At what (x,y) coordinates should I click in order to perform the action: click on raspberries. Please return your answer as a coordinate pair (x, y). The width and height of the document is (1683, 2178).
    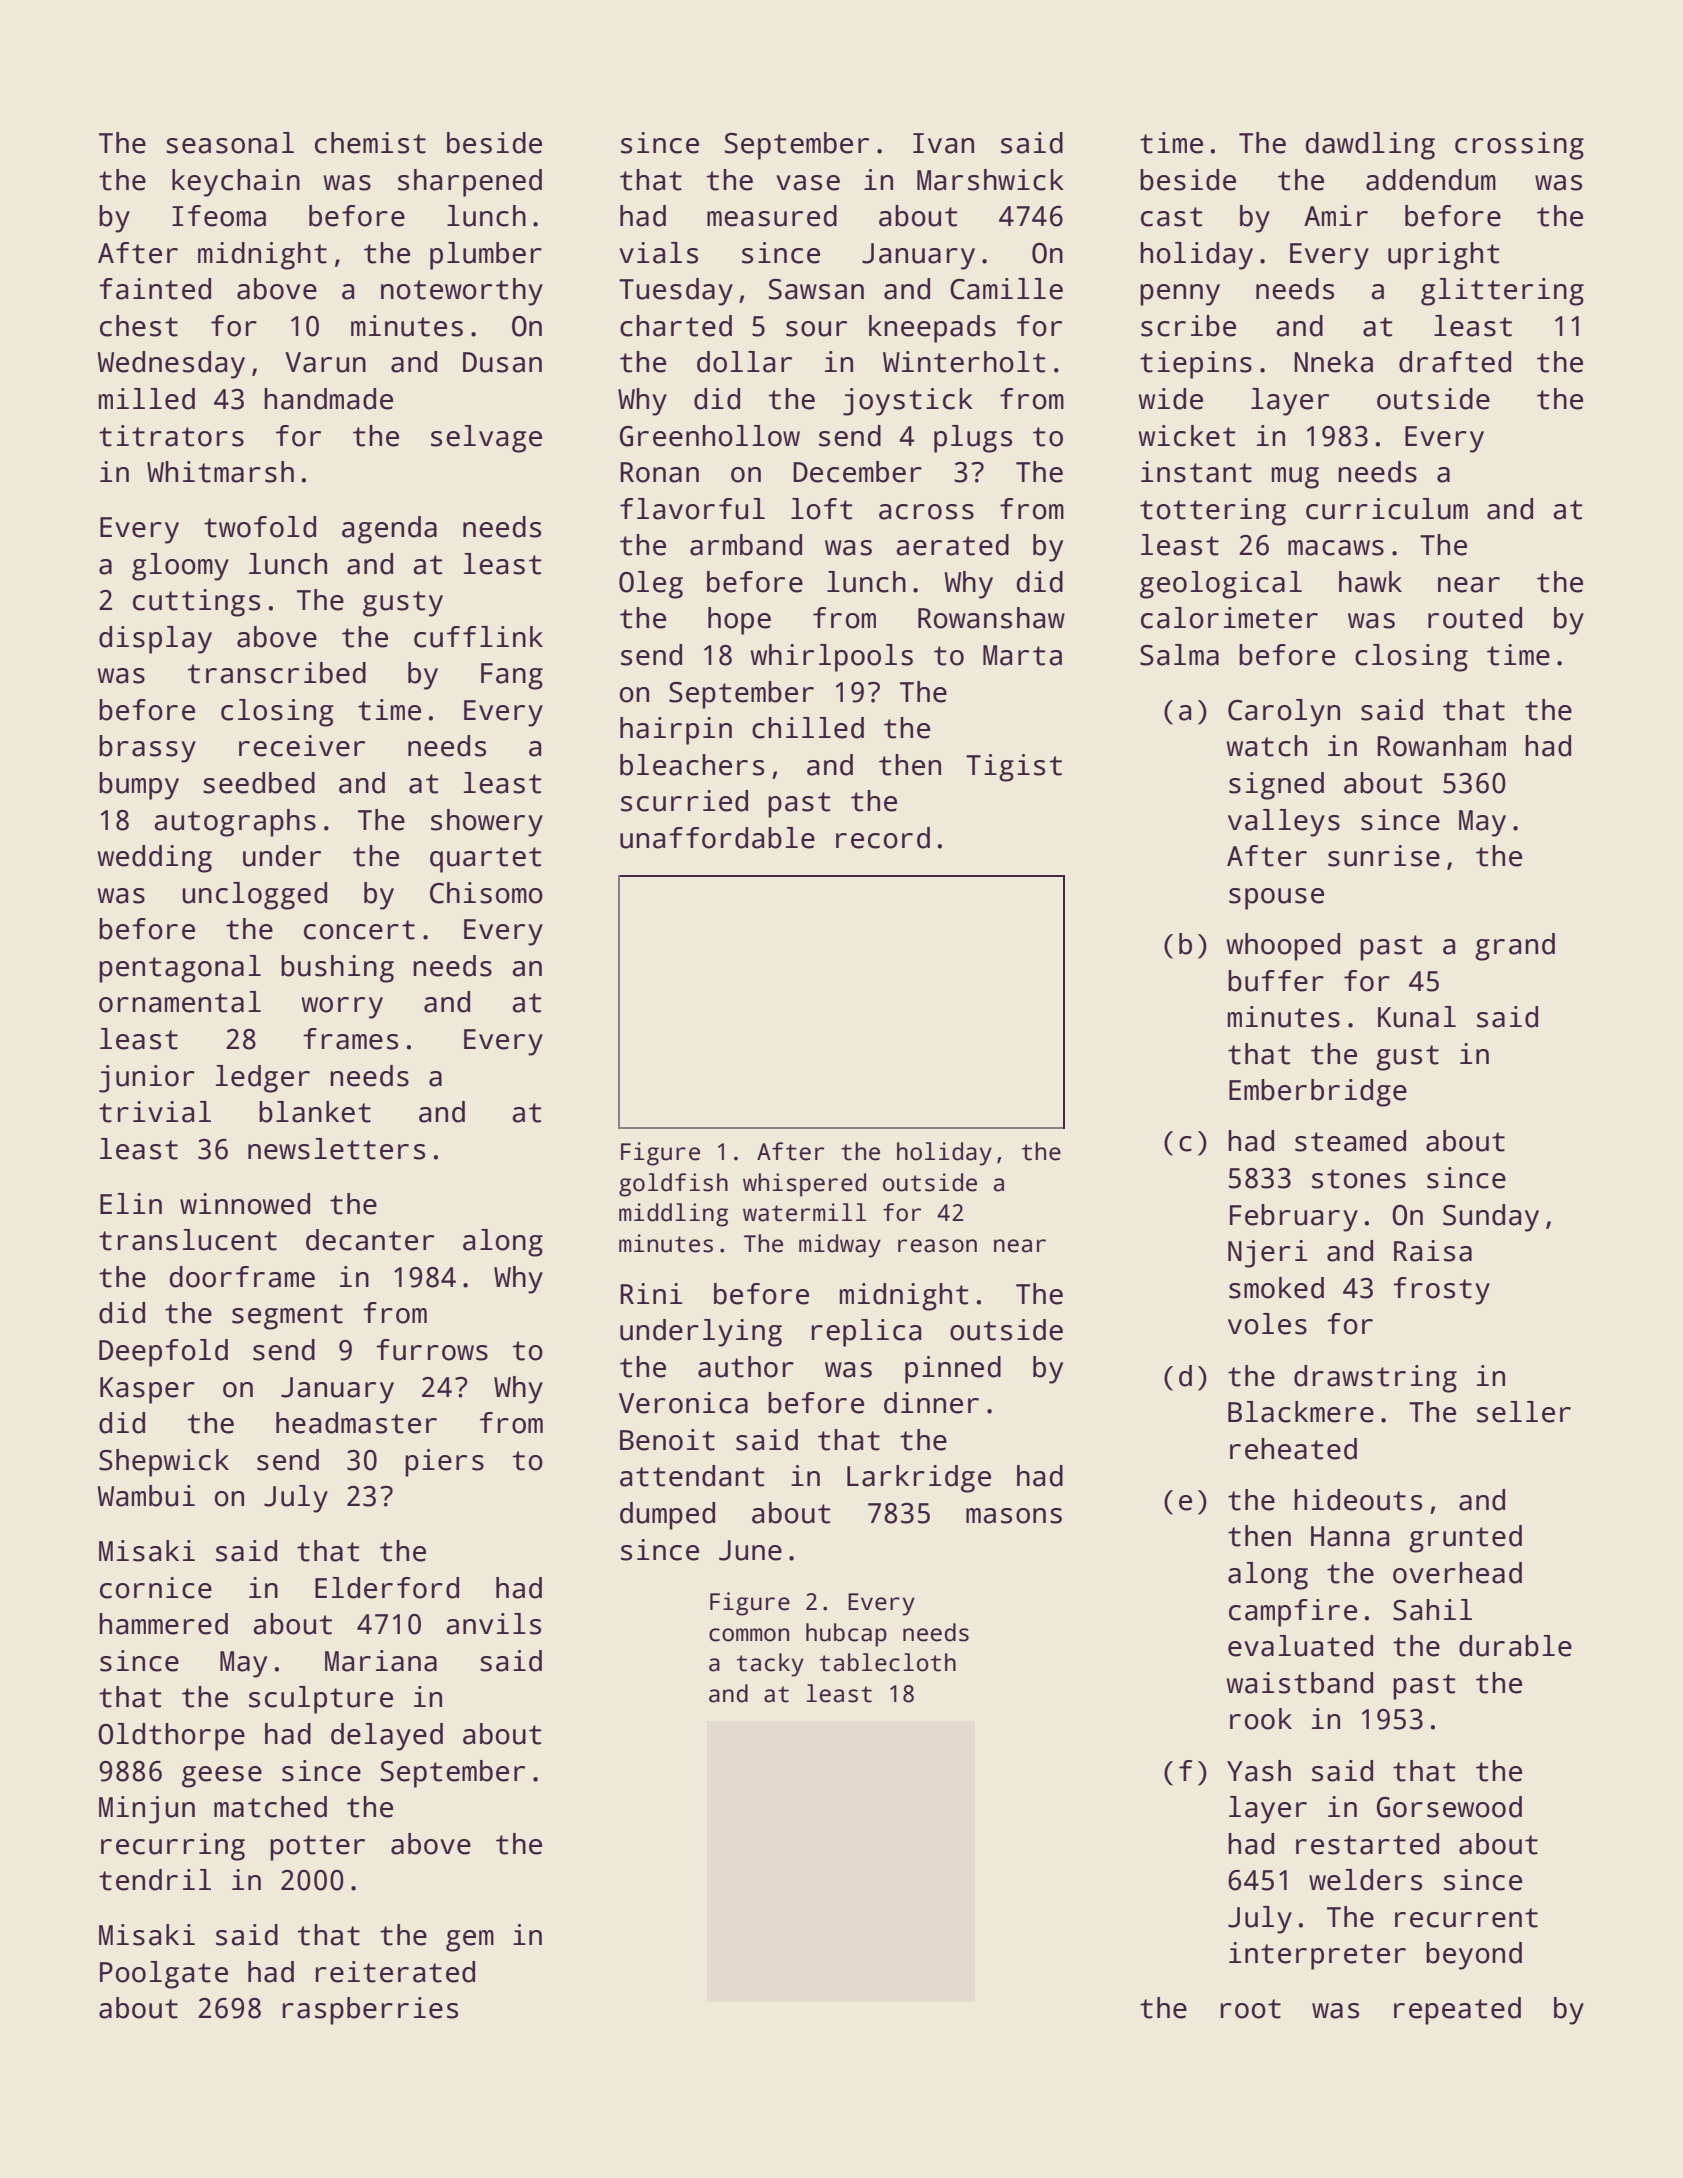
    Looking at the image, I should click on (370, 2011).
